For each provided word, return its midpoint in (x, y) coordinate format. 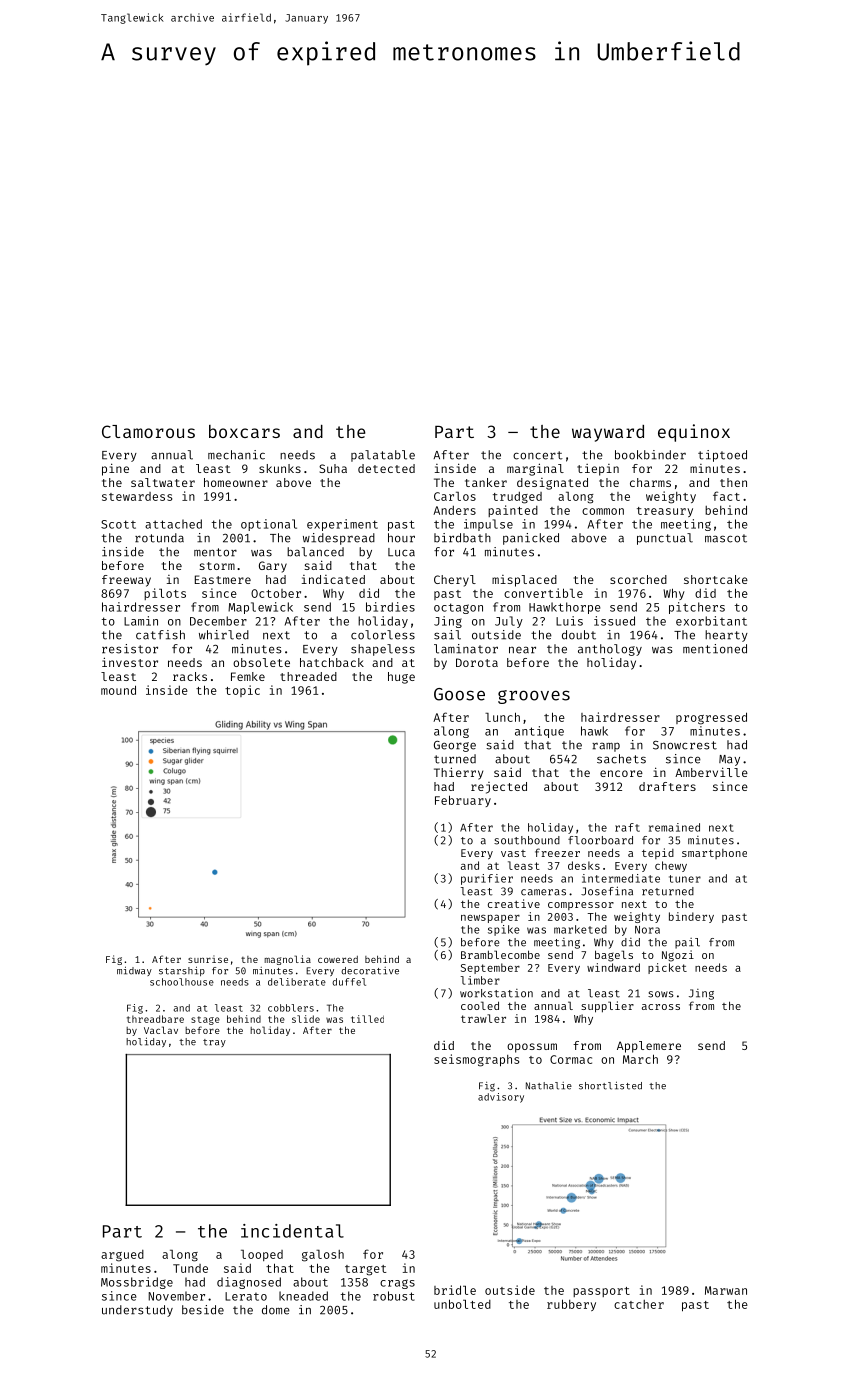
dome (276, 1310)
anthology (610, 650)
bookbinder (650, 455)
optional (269, 525)
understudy (137, 1311)
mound (118, 690)
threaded (308, 676)
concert (538, 455)
